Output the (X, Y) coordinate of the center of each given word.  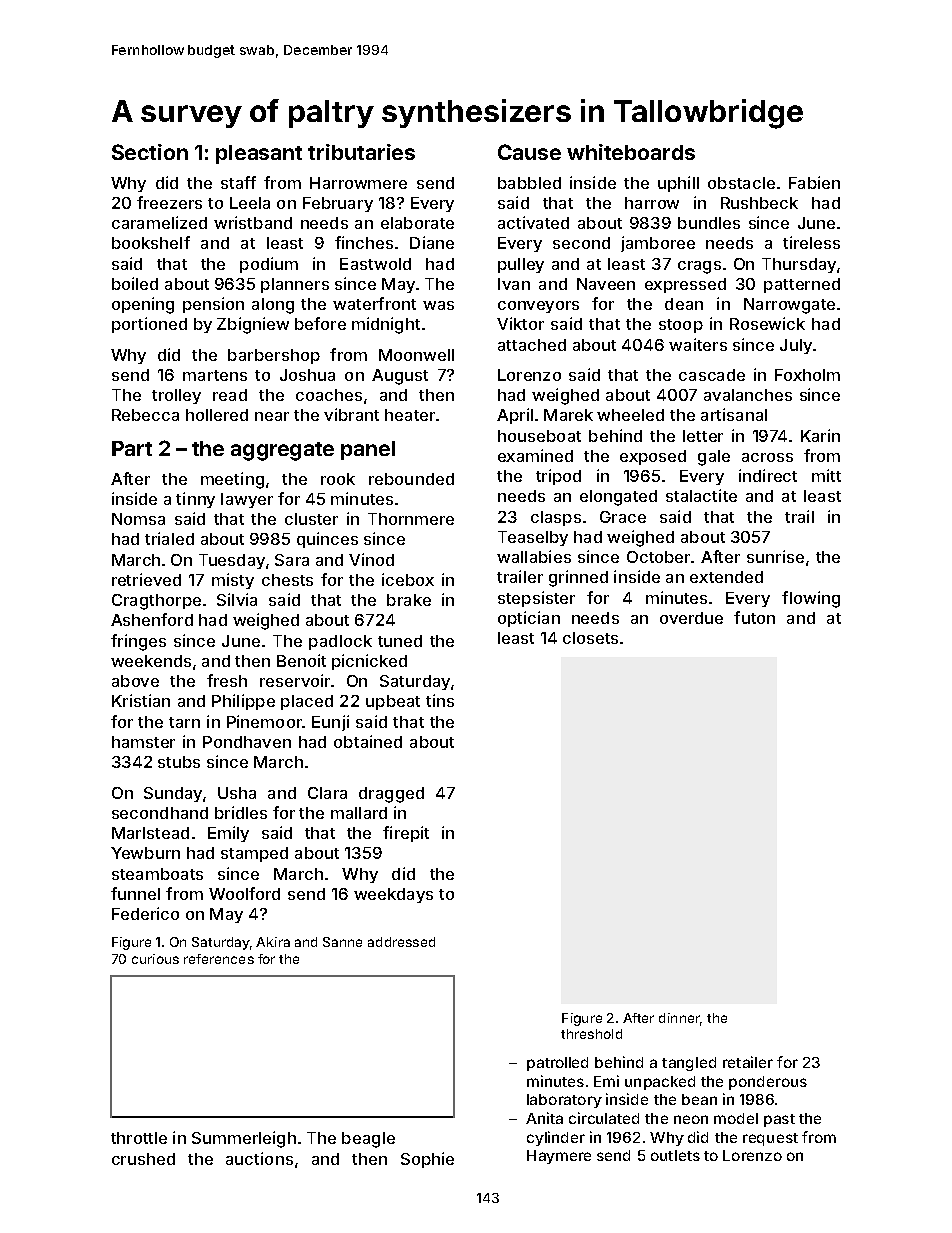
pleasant (259, 154)
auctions (259, 1158)
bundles (709, 223)
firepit (406, 834)
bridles (241, 812)
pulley (521, 265)
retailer (748, 1062)
